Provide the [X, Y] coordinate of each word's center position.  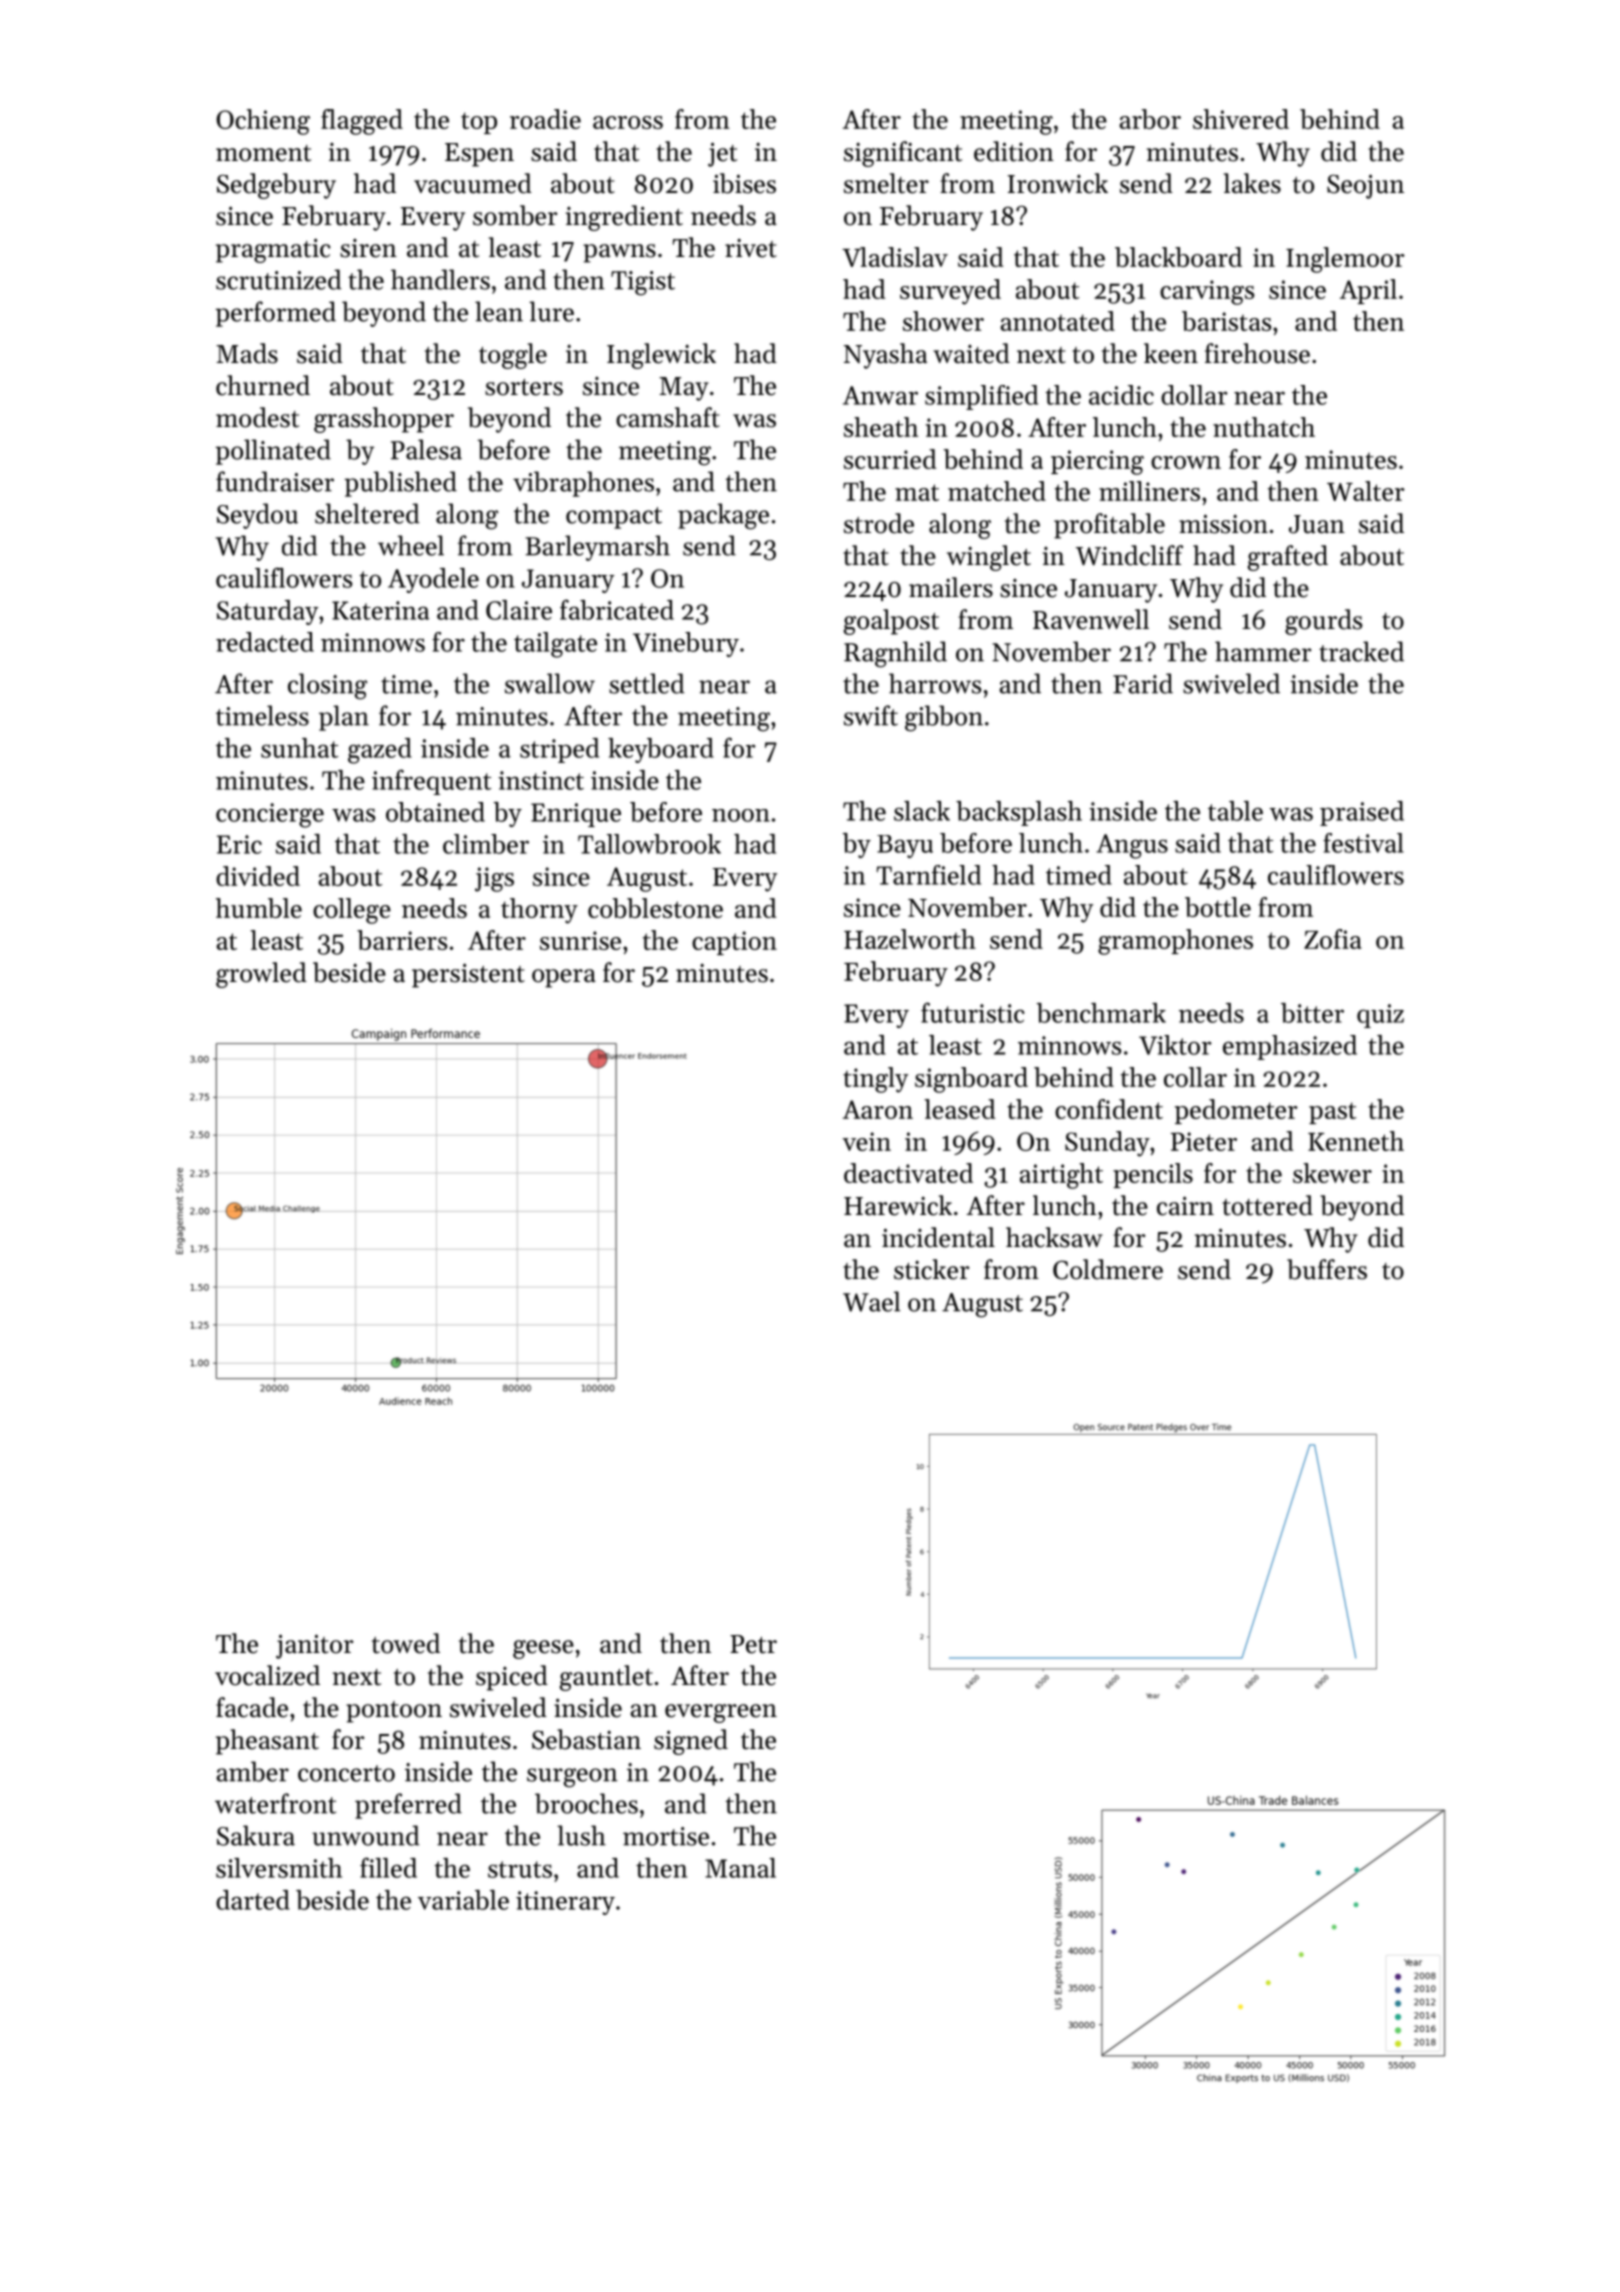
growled [261, 975]
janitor [314, 1646]
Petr [753, 1644]
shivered [1241, 119]
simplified [981, 397]
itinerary [565, 1903]
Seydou [257, 516]
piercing [1097, 462]
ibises [744, 183]
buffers [1327, 1269]
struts [520, 1869]
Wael [871, 1301]
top [479, 123]
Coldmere [1108, 1269]
